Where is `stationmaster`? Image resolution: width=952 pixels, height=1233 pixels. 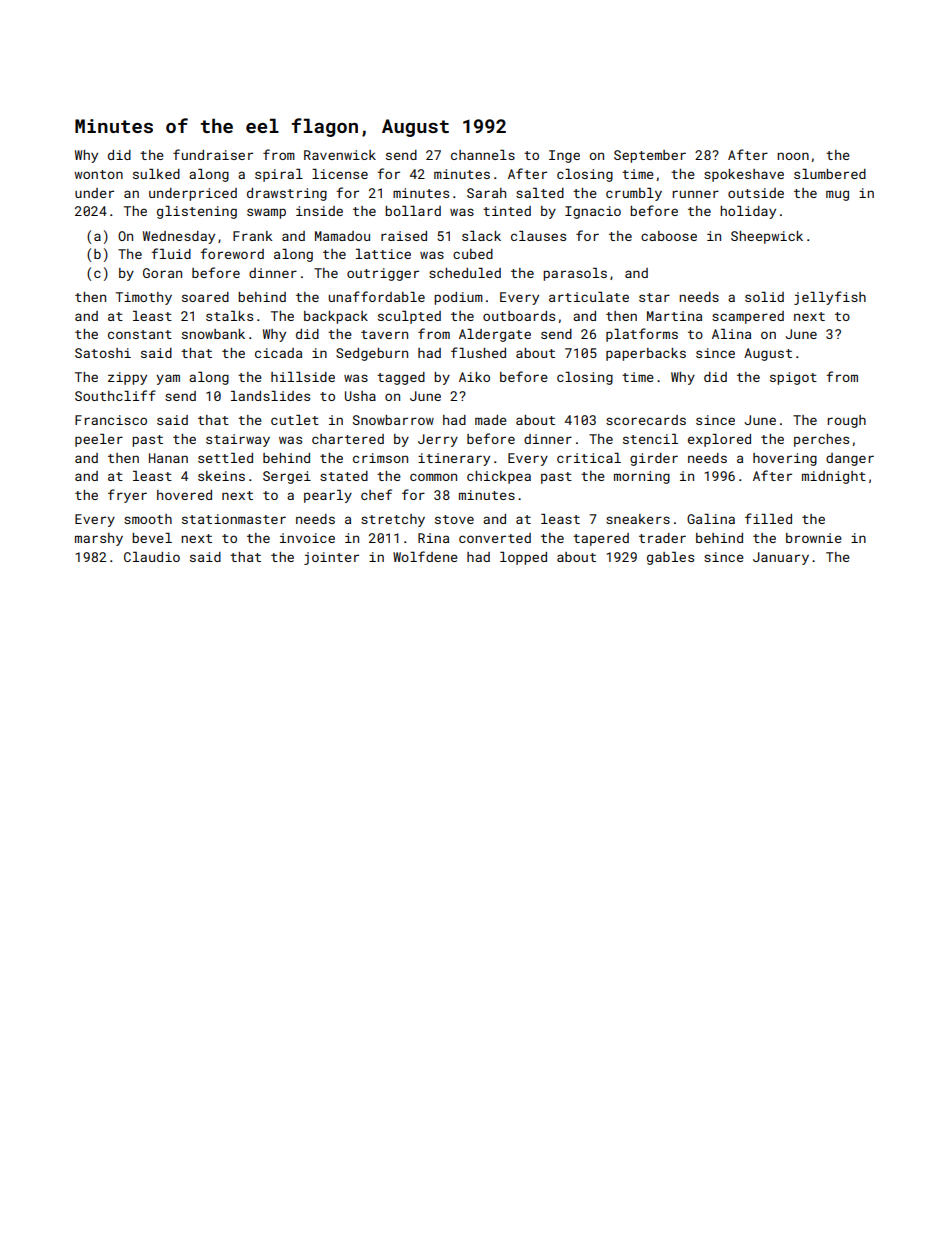
stationmaster is located at coordinates (234, 519).
